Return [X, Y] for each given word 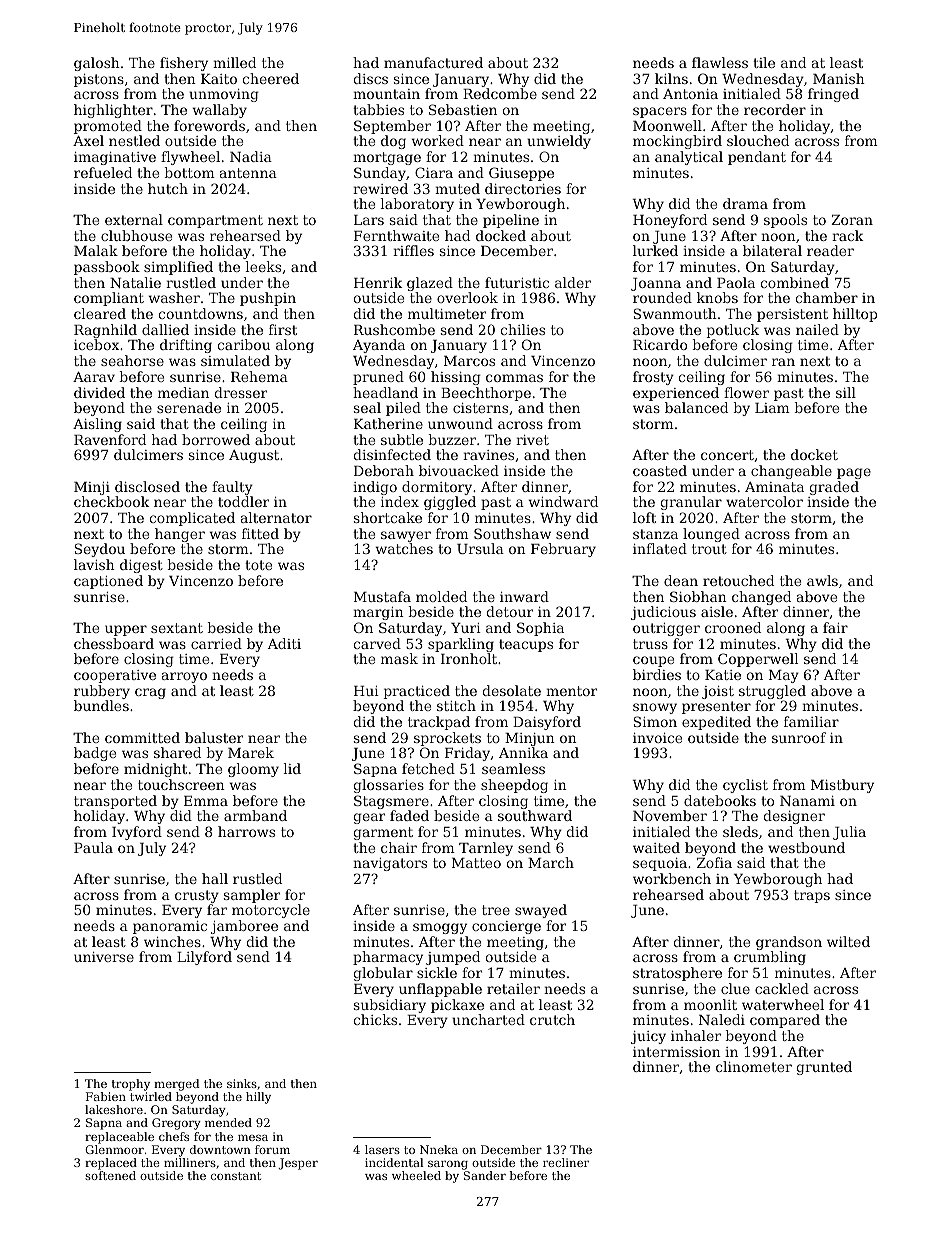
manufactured [433, 62]
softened [110, 1175]
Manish [839, 78]
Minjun [530, 739]
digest [141, 566]
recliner [566, 1162]
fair [835, 627]
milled [234, 62]
